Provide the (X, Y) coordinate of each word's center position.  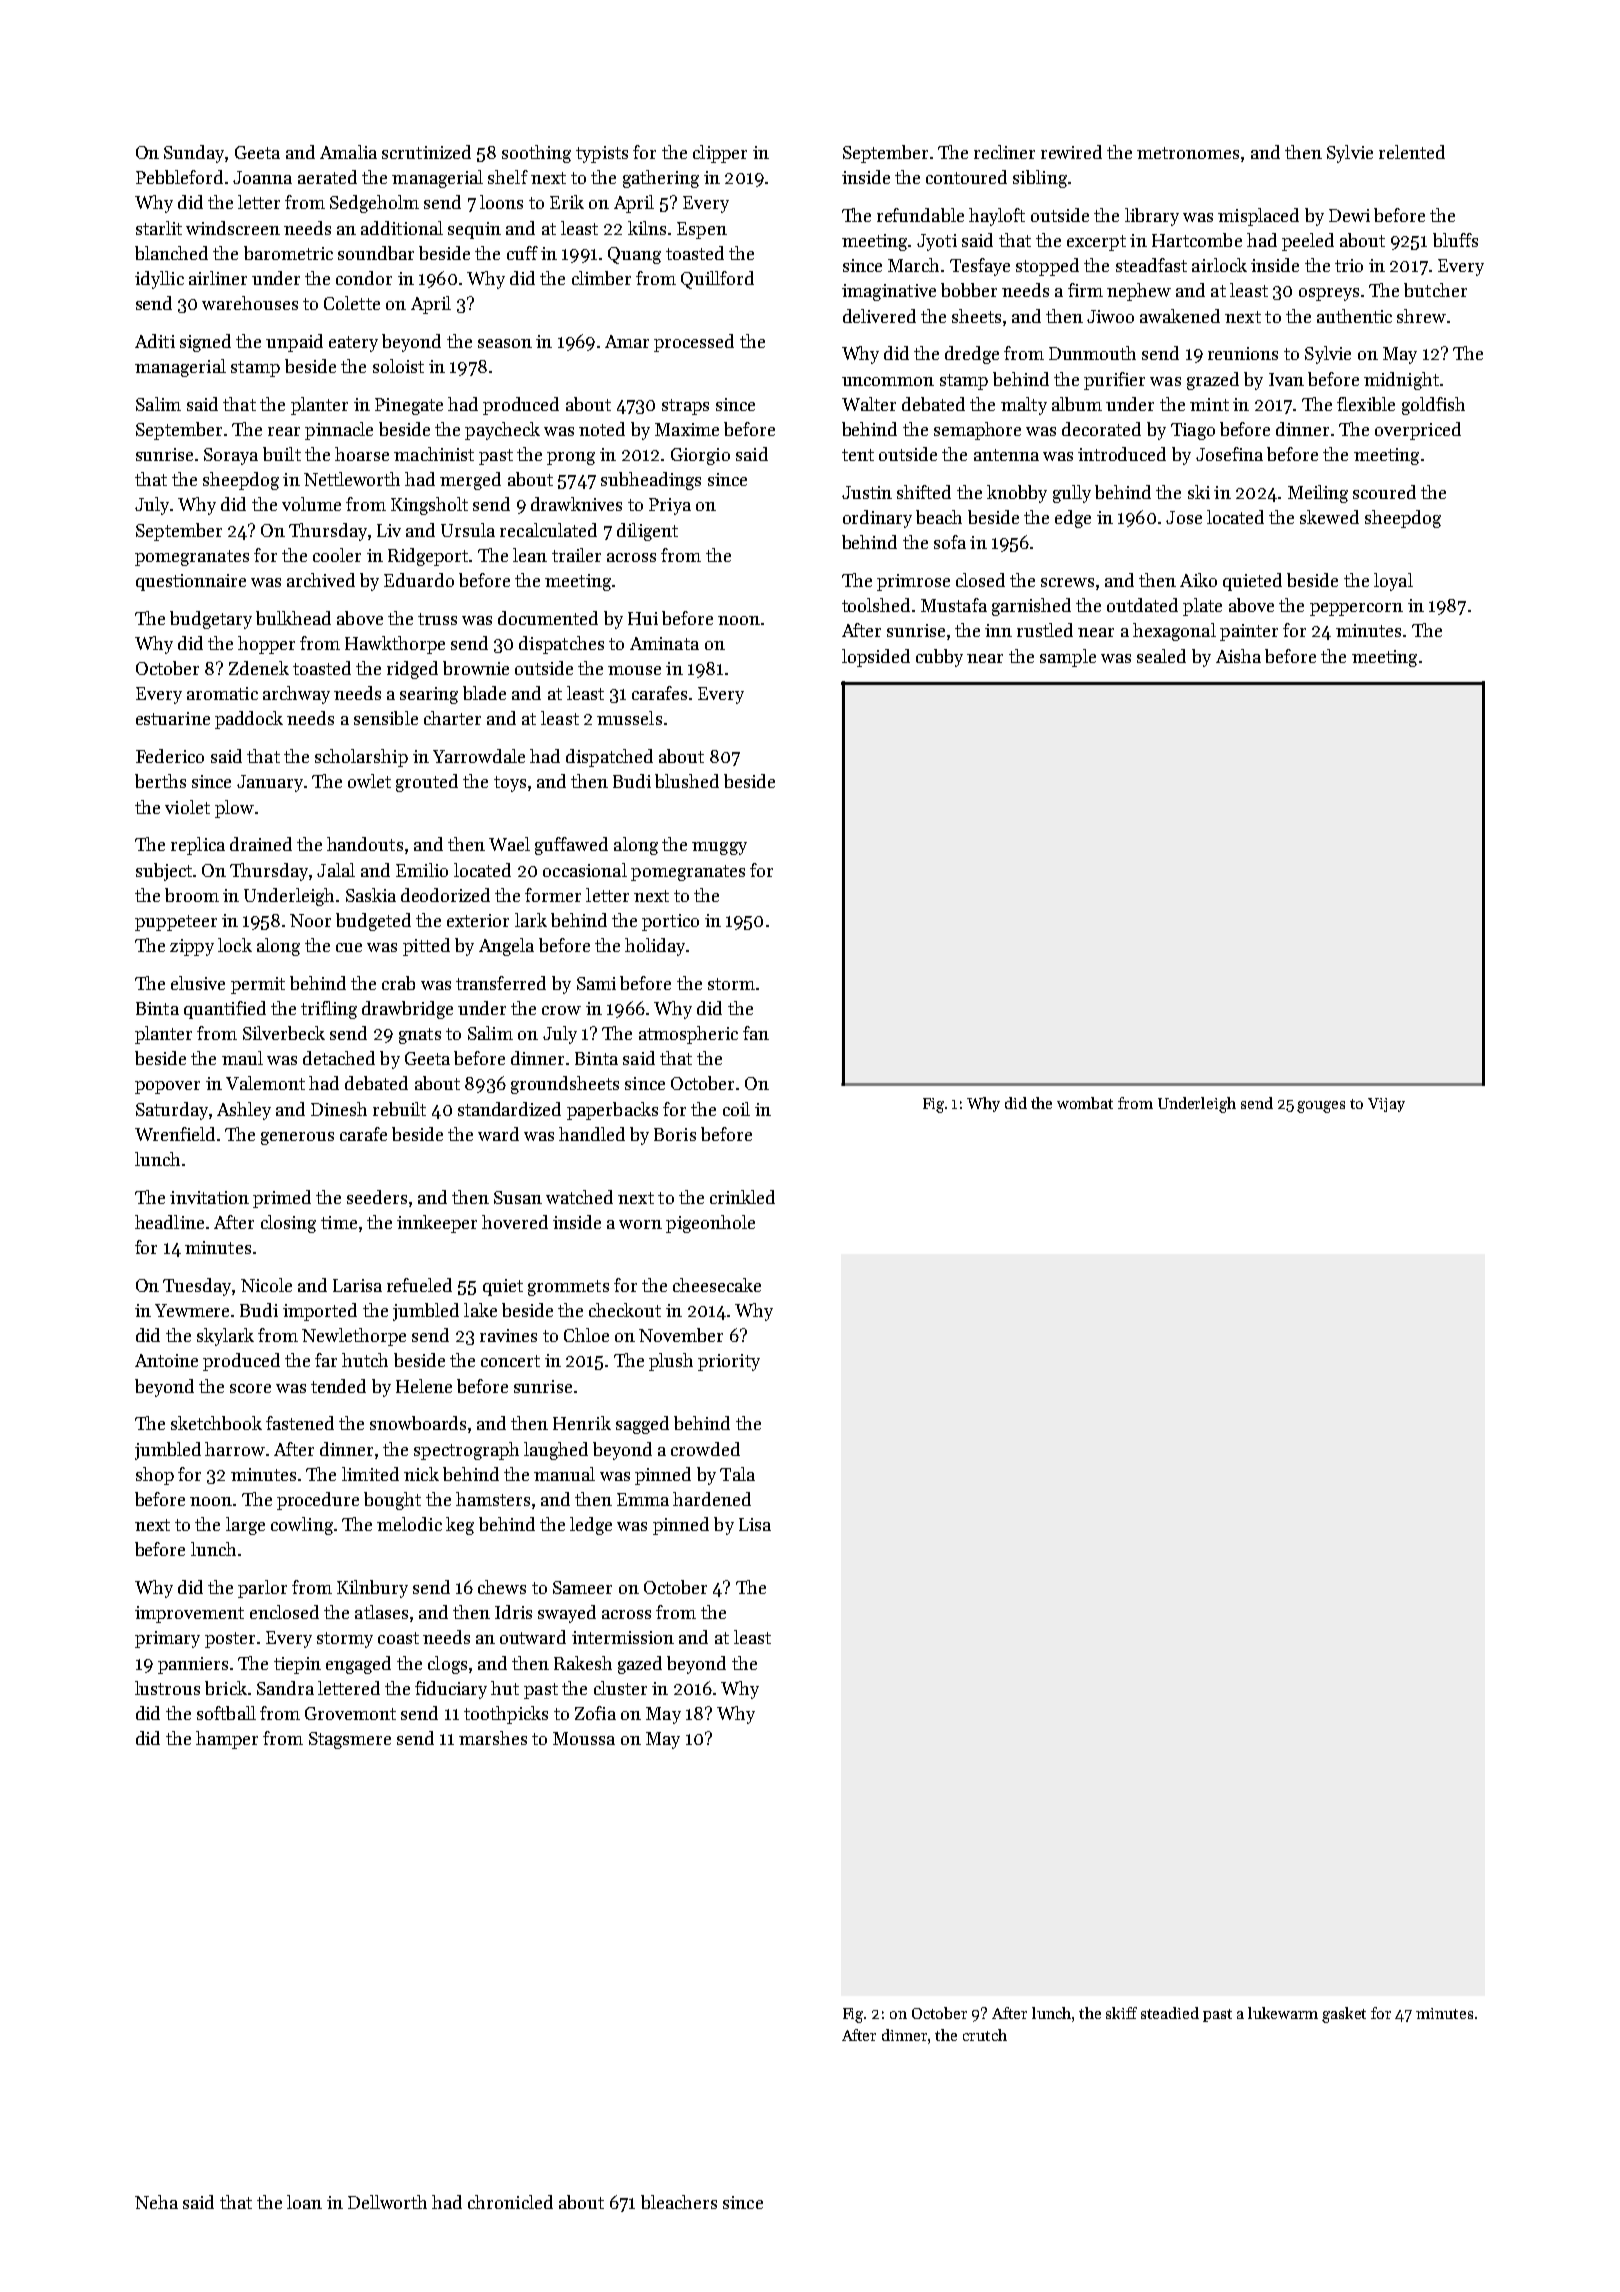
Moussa (584, 1738)
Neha (156, 2202)
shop (155, 1476)
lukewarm (1283, 2013)
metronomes (1188, 153)
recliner (1004, 152)
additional (402, 228)
